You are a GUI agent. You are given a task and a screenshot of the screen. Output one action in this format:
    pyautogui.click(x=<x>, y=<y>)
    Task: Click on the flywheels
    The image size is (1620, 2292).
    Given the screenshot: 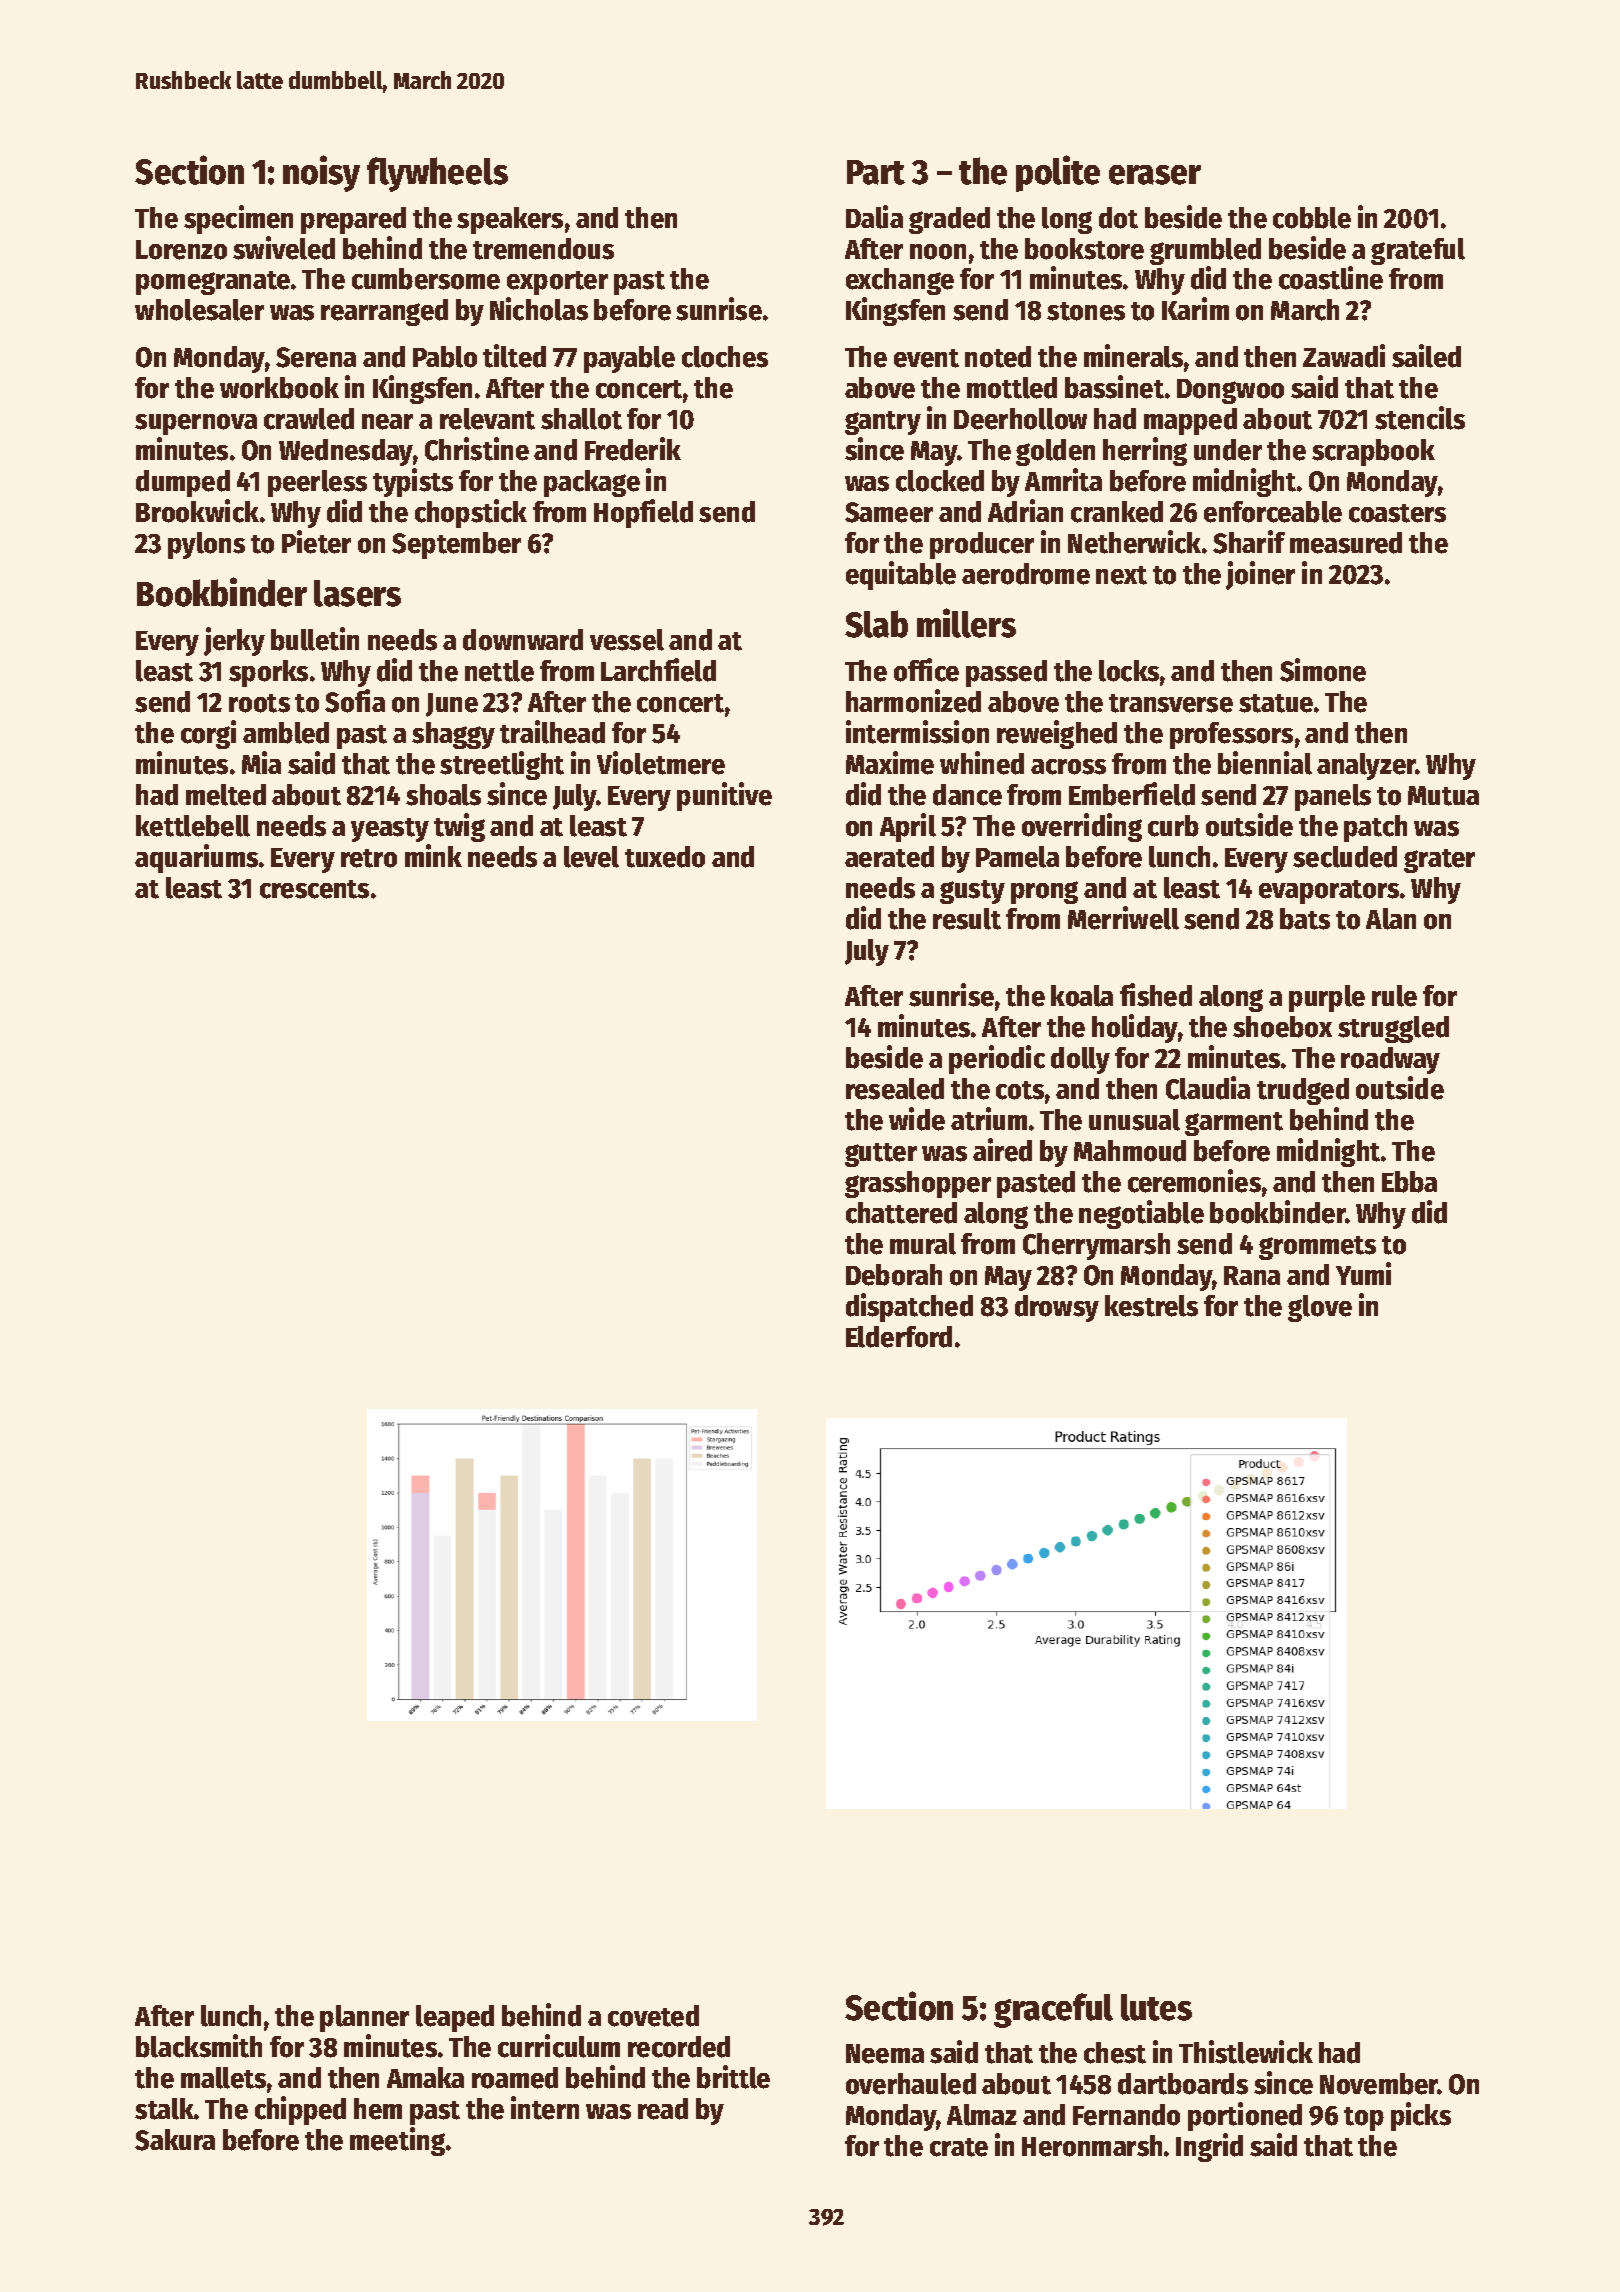 What is the action you would take?
    pyautogui.click(x=437, y=174)
